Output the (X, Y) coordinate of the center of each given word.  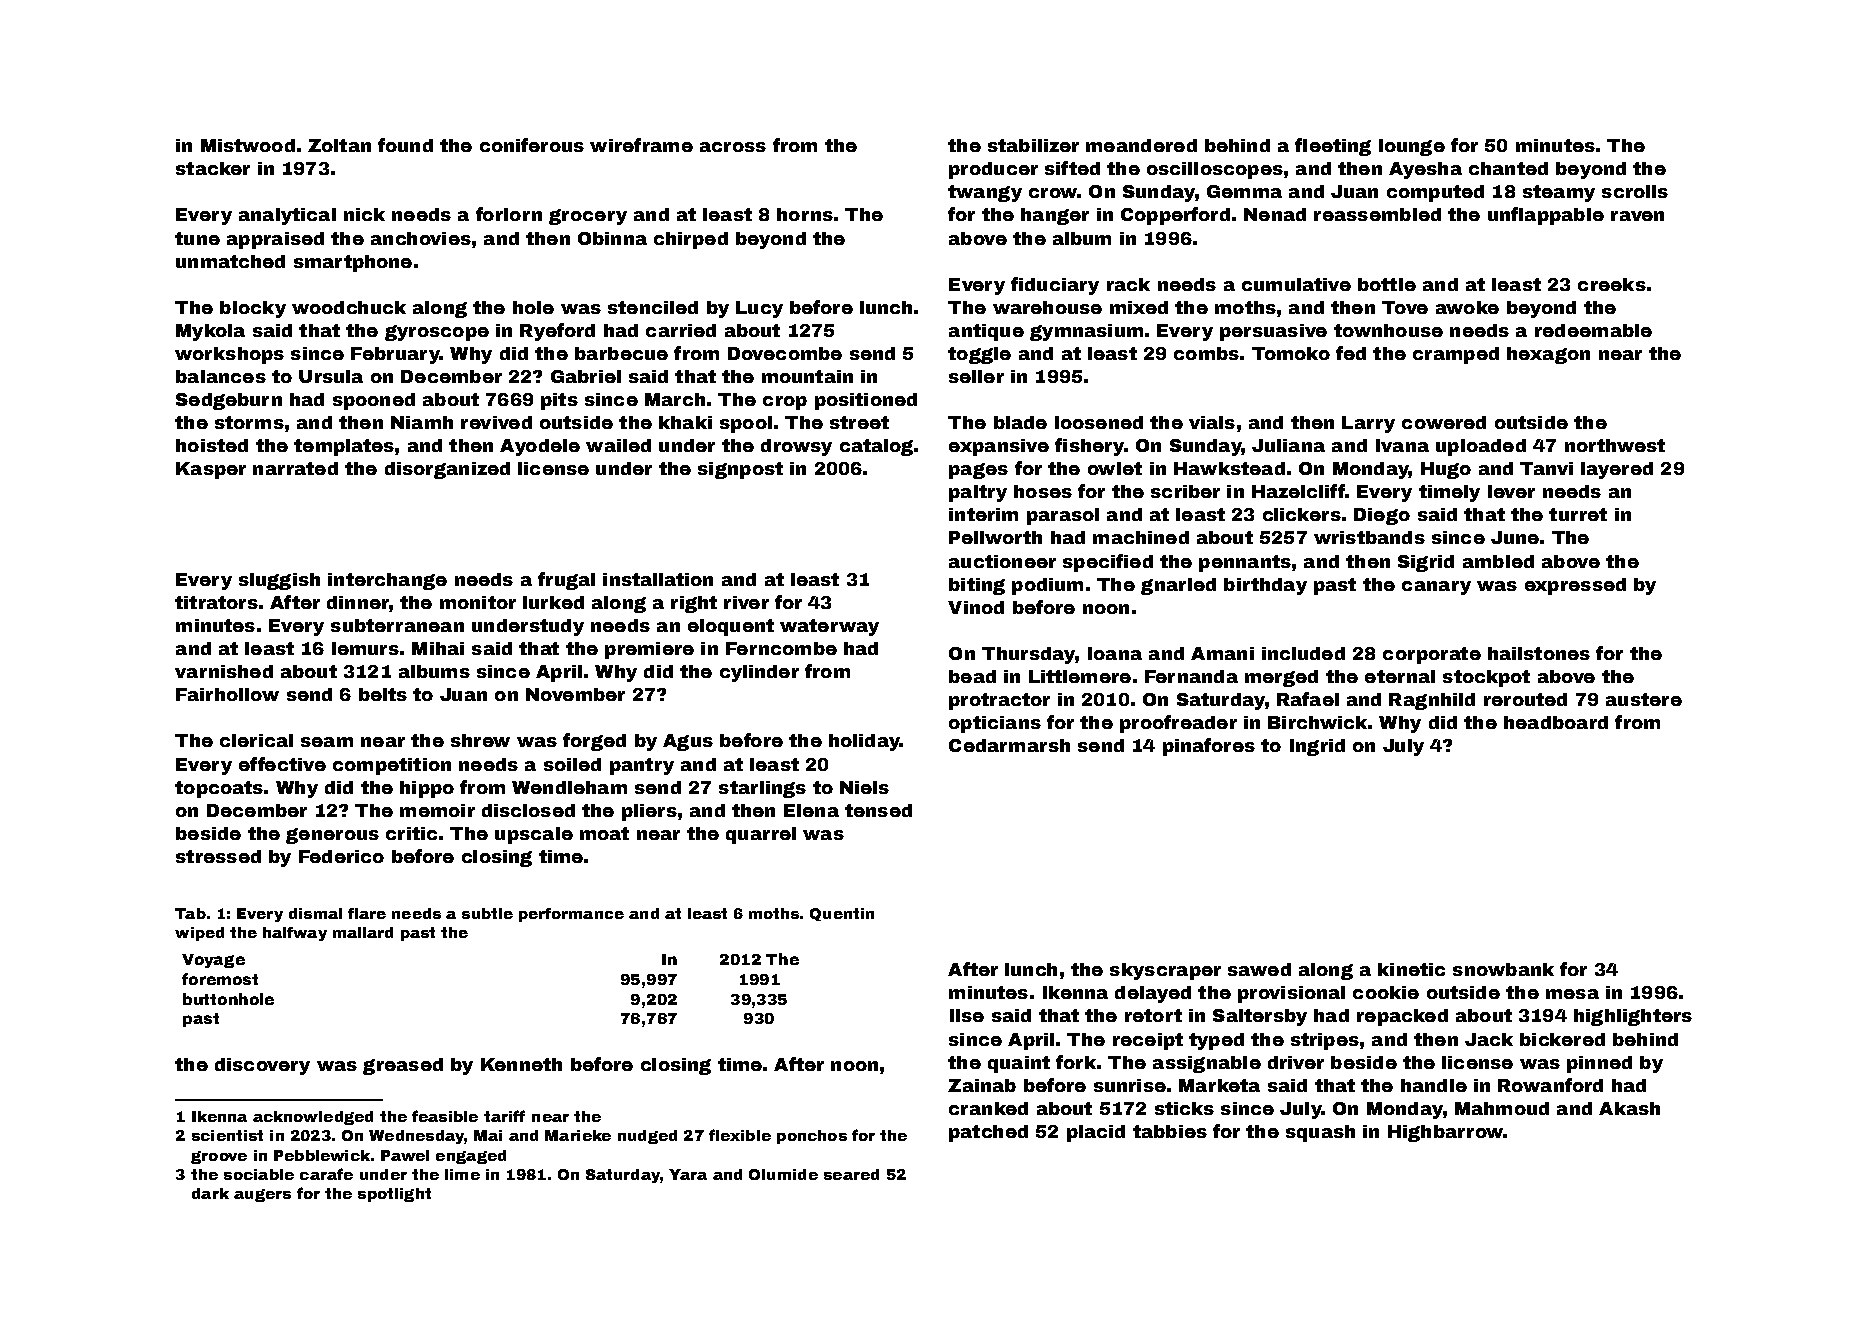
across (733, 147)
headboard (1556, 722)
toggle (979, 355)
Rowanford (1550, 1085)
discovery (262, 1066)
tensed (878, 810)
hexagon (1548, 355)
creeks (1612, 284)
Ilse (967, 1015)
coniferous (532, 145)
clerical (256, 740)
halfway (295, 934)
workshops (229, 355)
